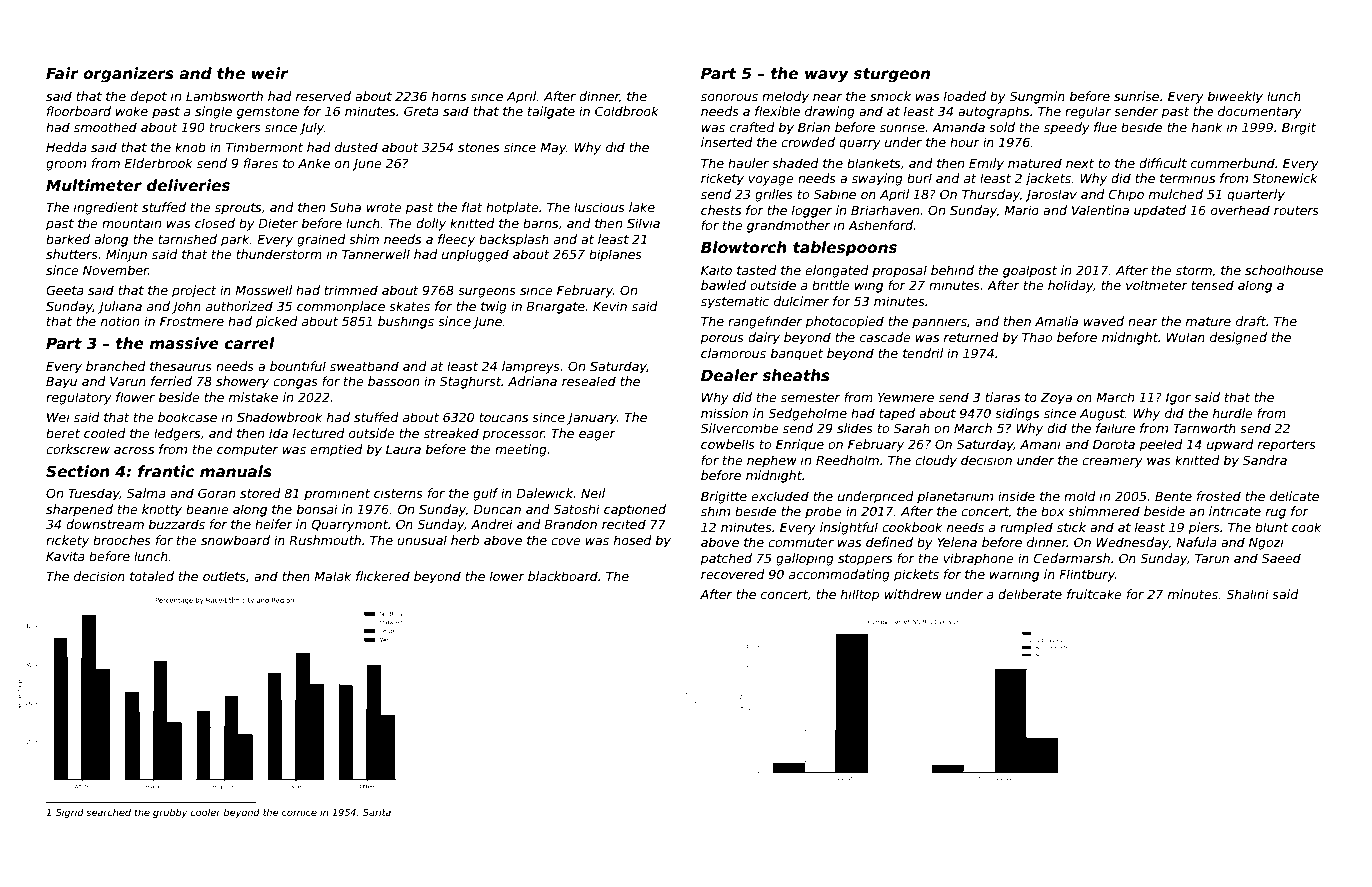  Describe the element at coordinates (186, 307) in the image. I see `John` at that location.
